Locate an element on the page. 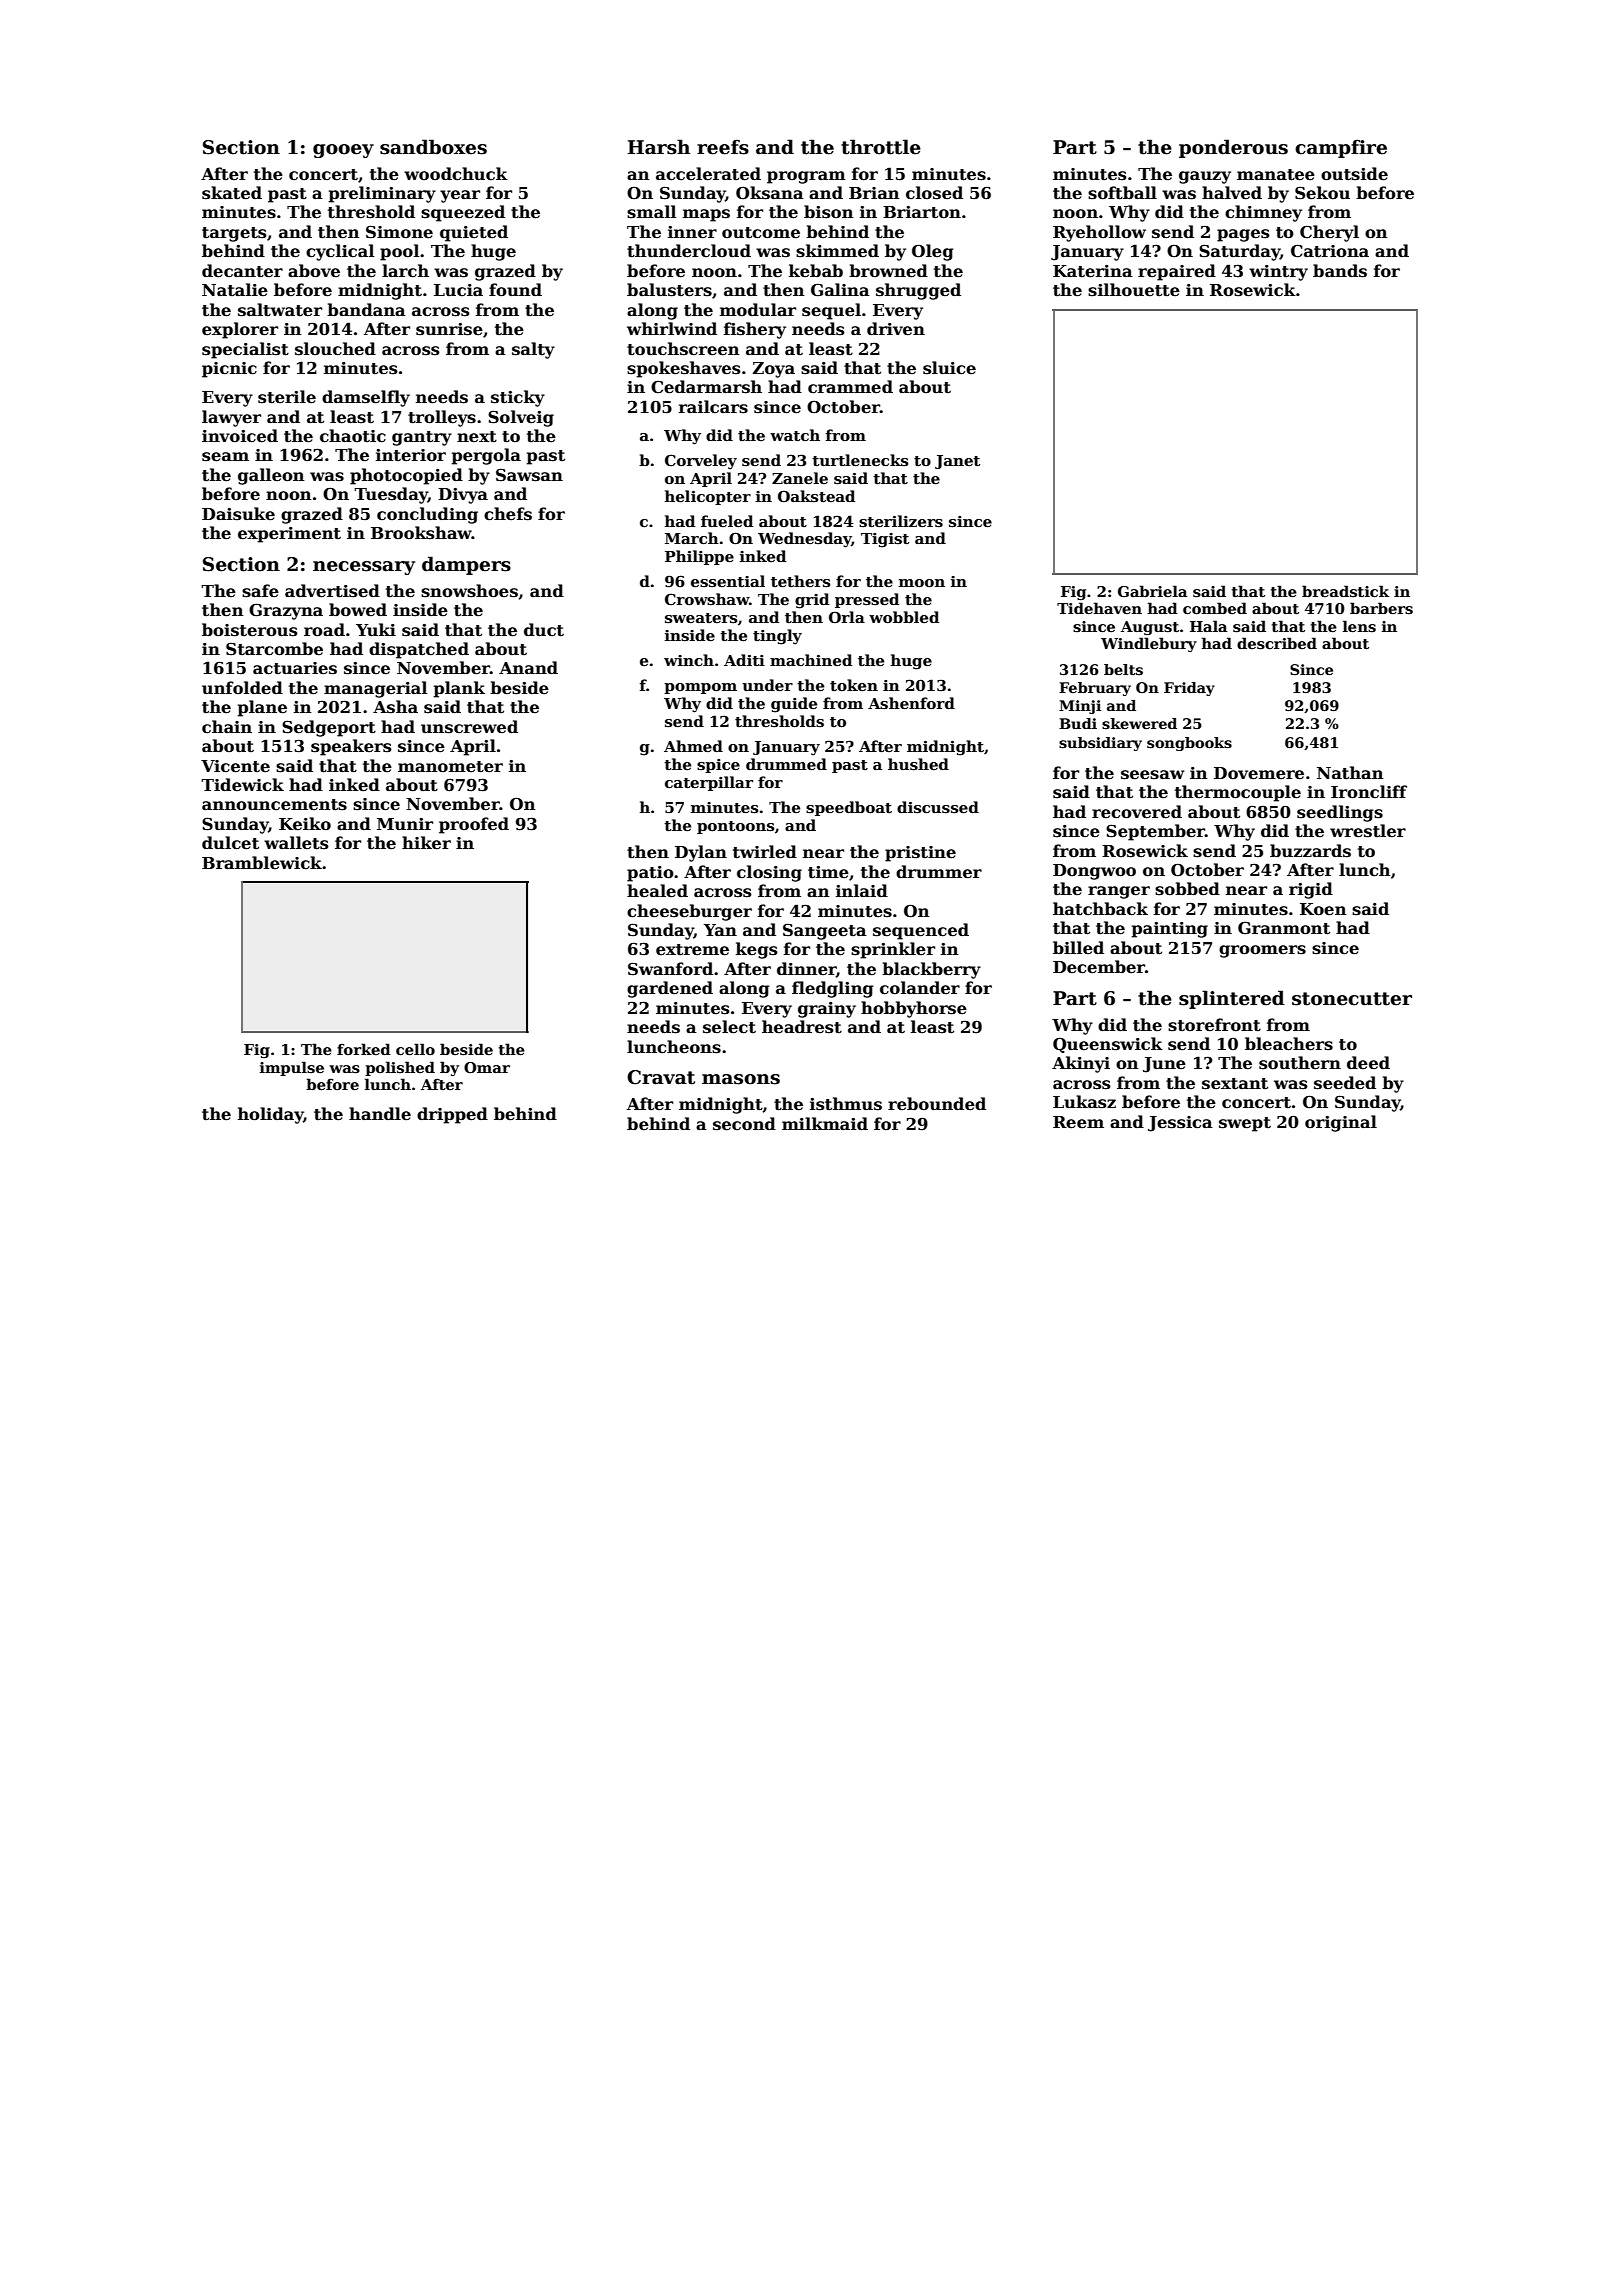  Oleg is located at coordinates (933, 252).
